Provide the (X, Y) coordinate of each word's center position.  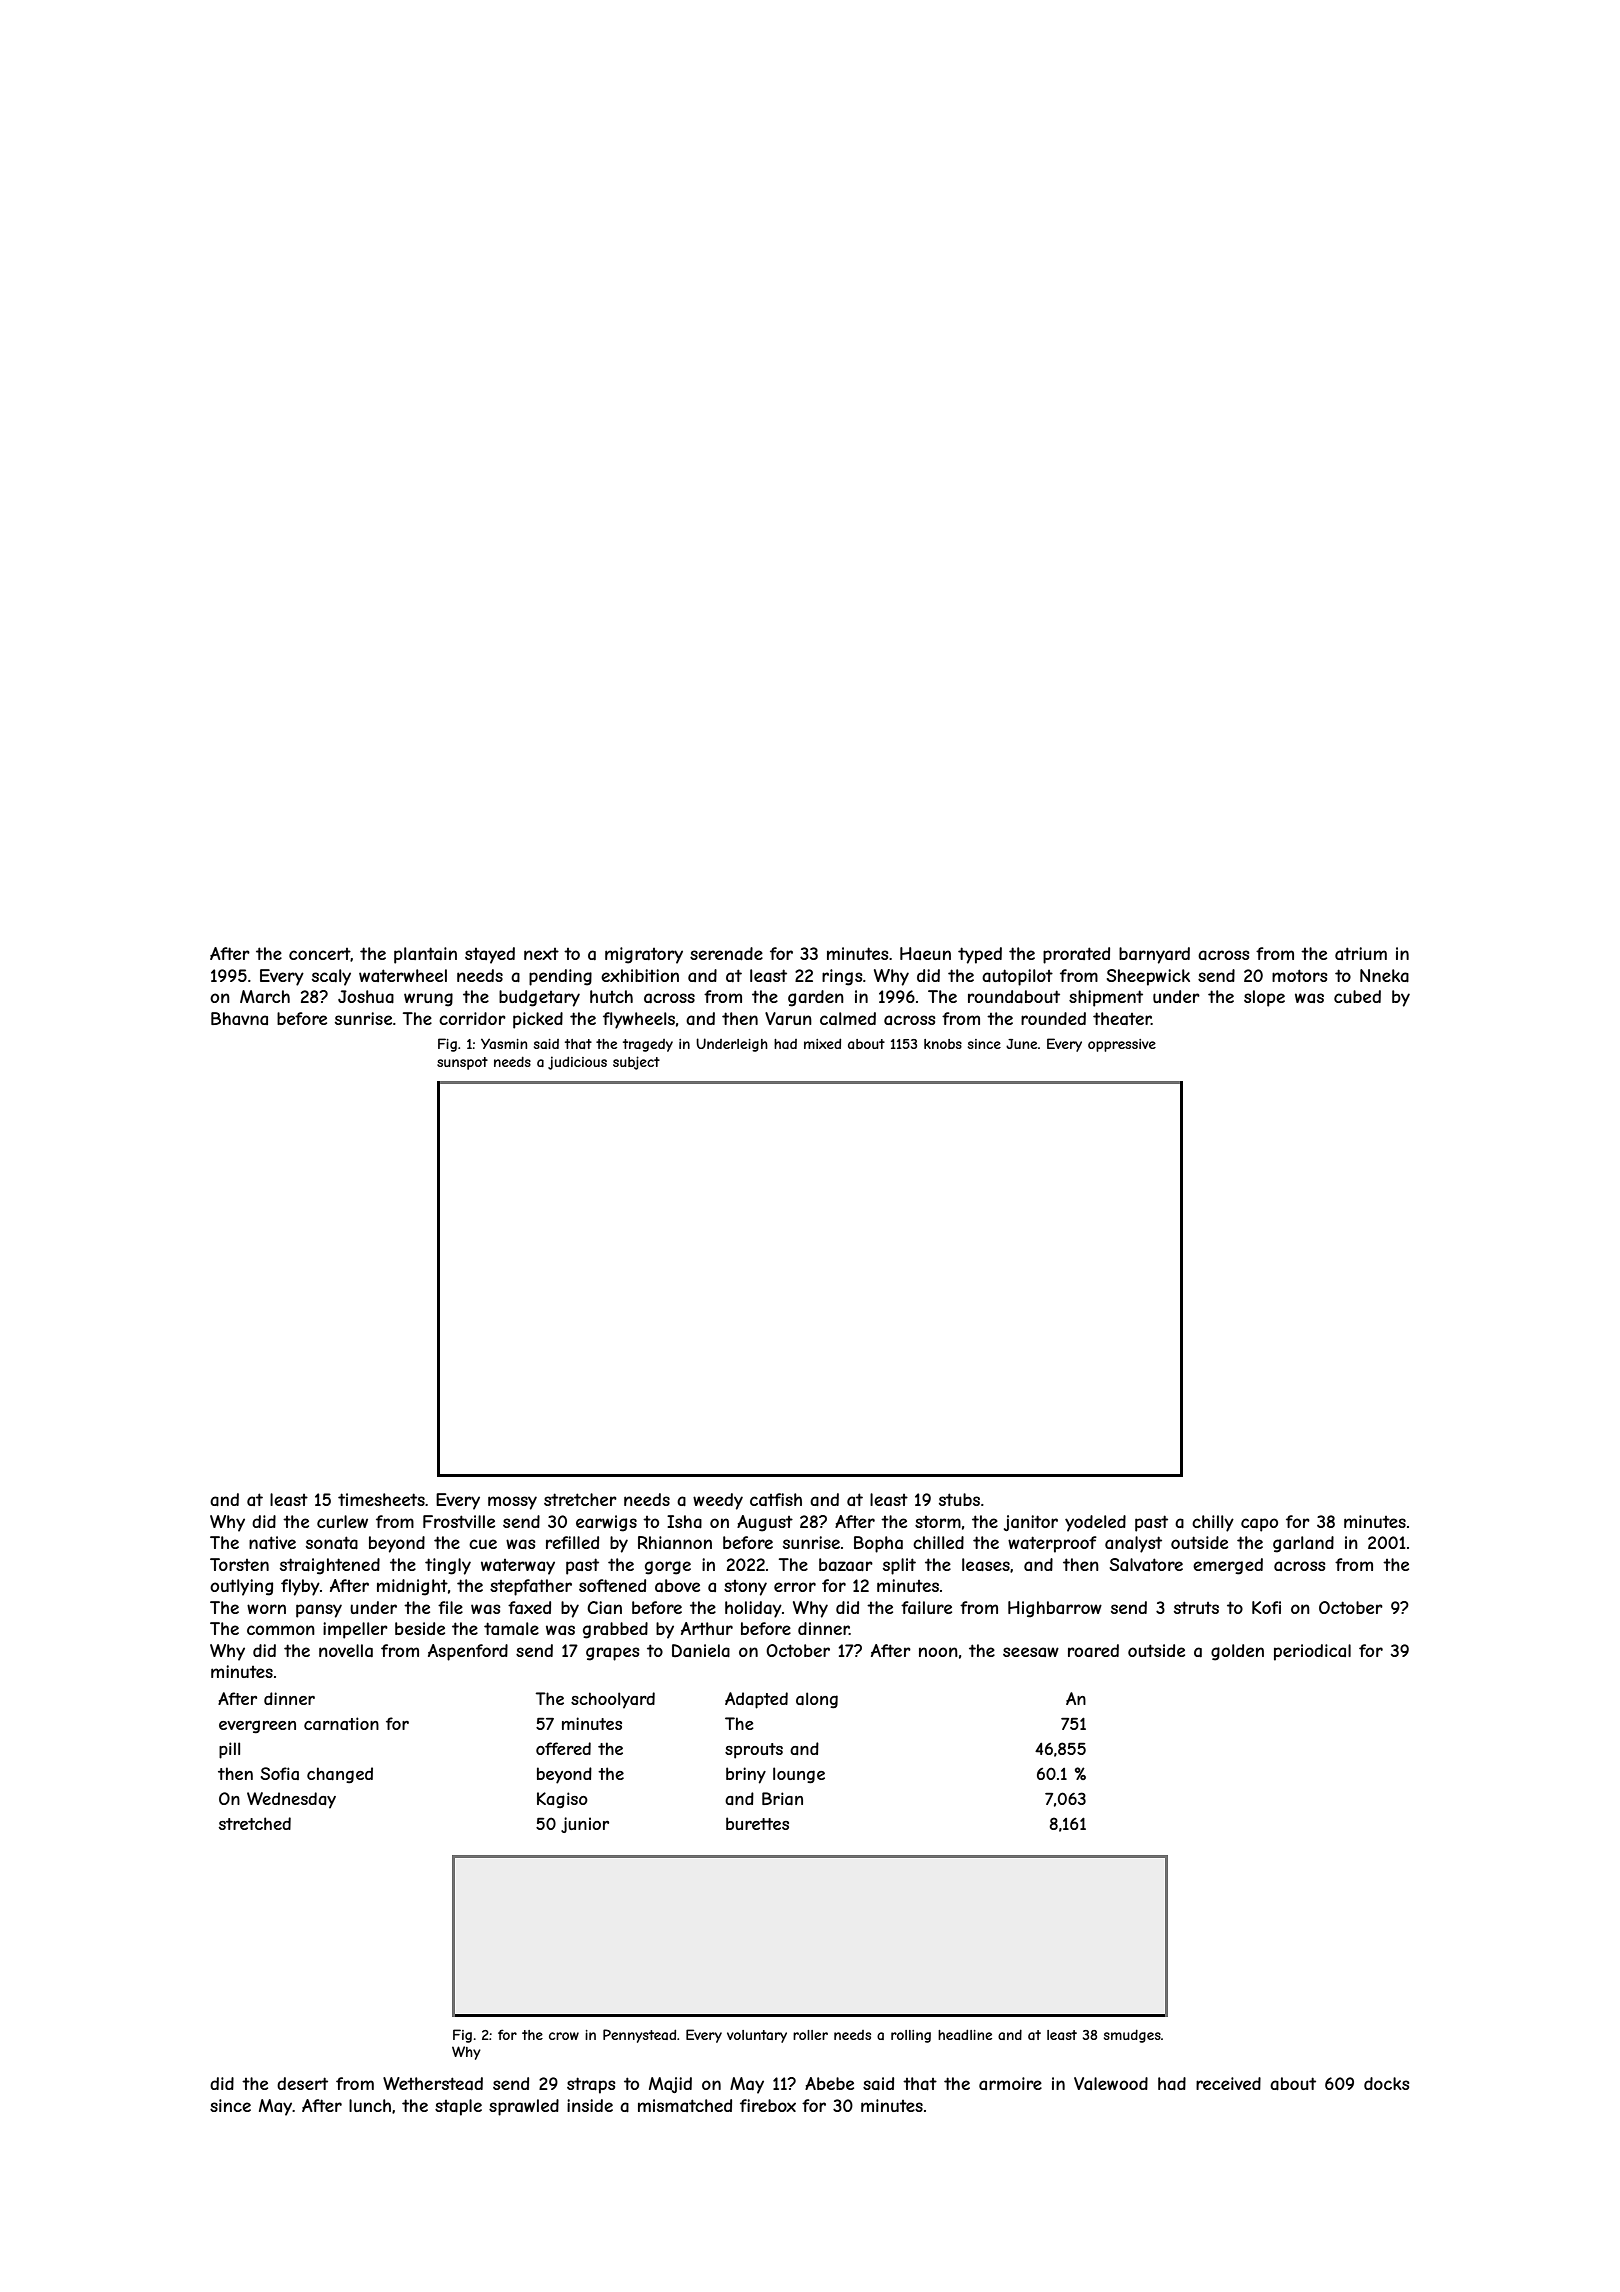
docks (1386, 2083)
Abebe (829, 2083)
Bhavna (239, 1018)
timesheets (381, 1499)
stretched (255, 1823)
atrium (1361, 953)
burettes (757, 1823)
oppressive (1122, 1045)
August (765, 1523)
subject (636, 1063)
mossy (512, 1503)
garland (1303, 1544)
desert (302, 2083)
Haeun (925, 953)
